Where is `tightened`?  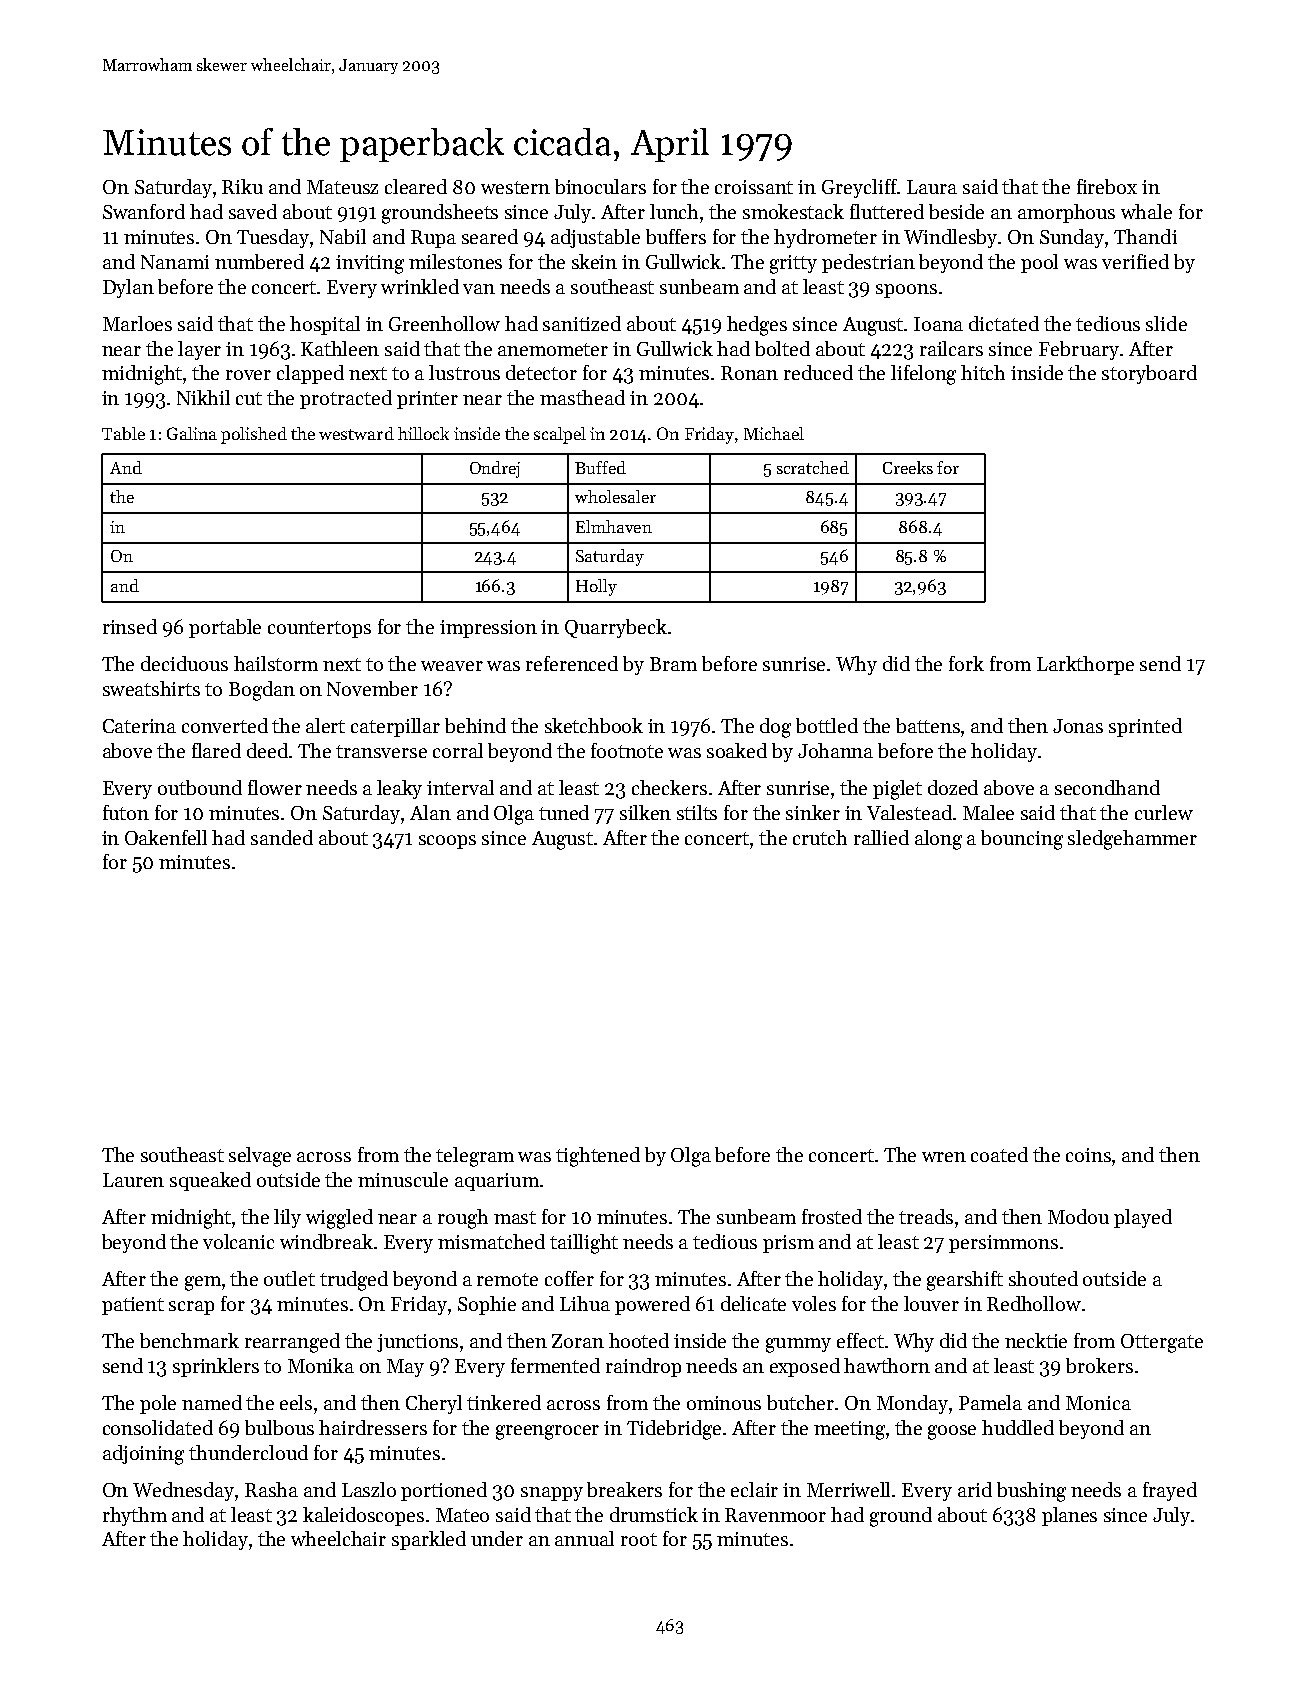
tightened is located at coordinates (598, 1157).
